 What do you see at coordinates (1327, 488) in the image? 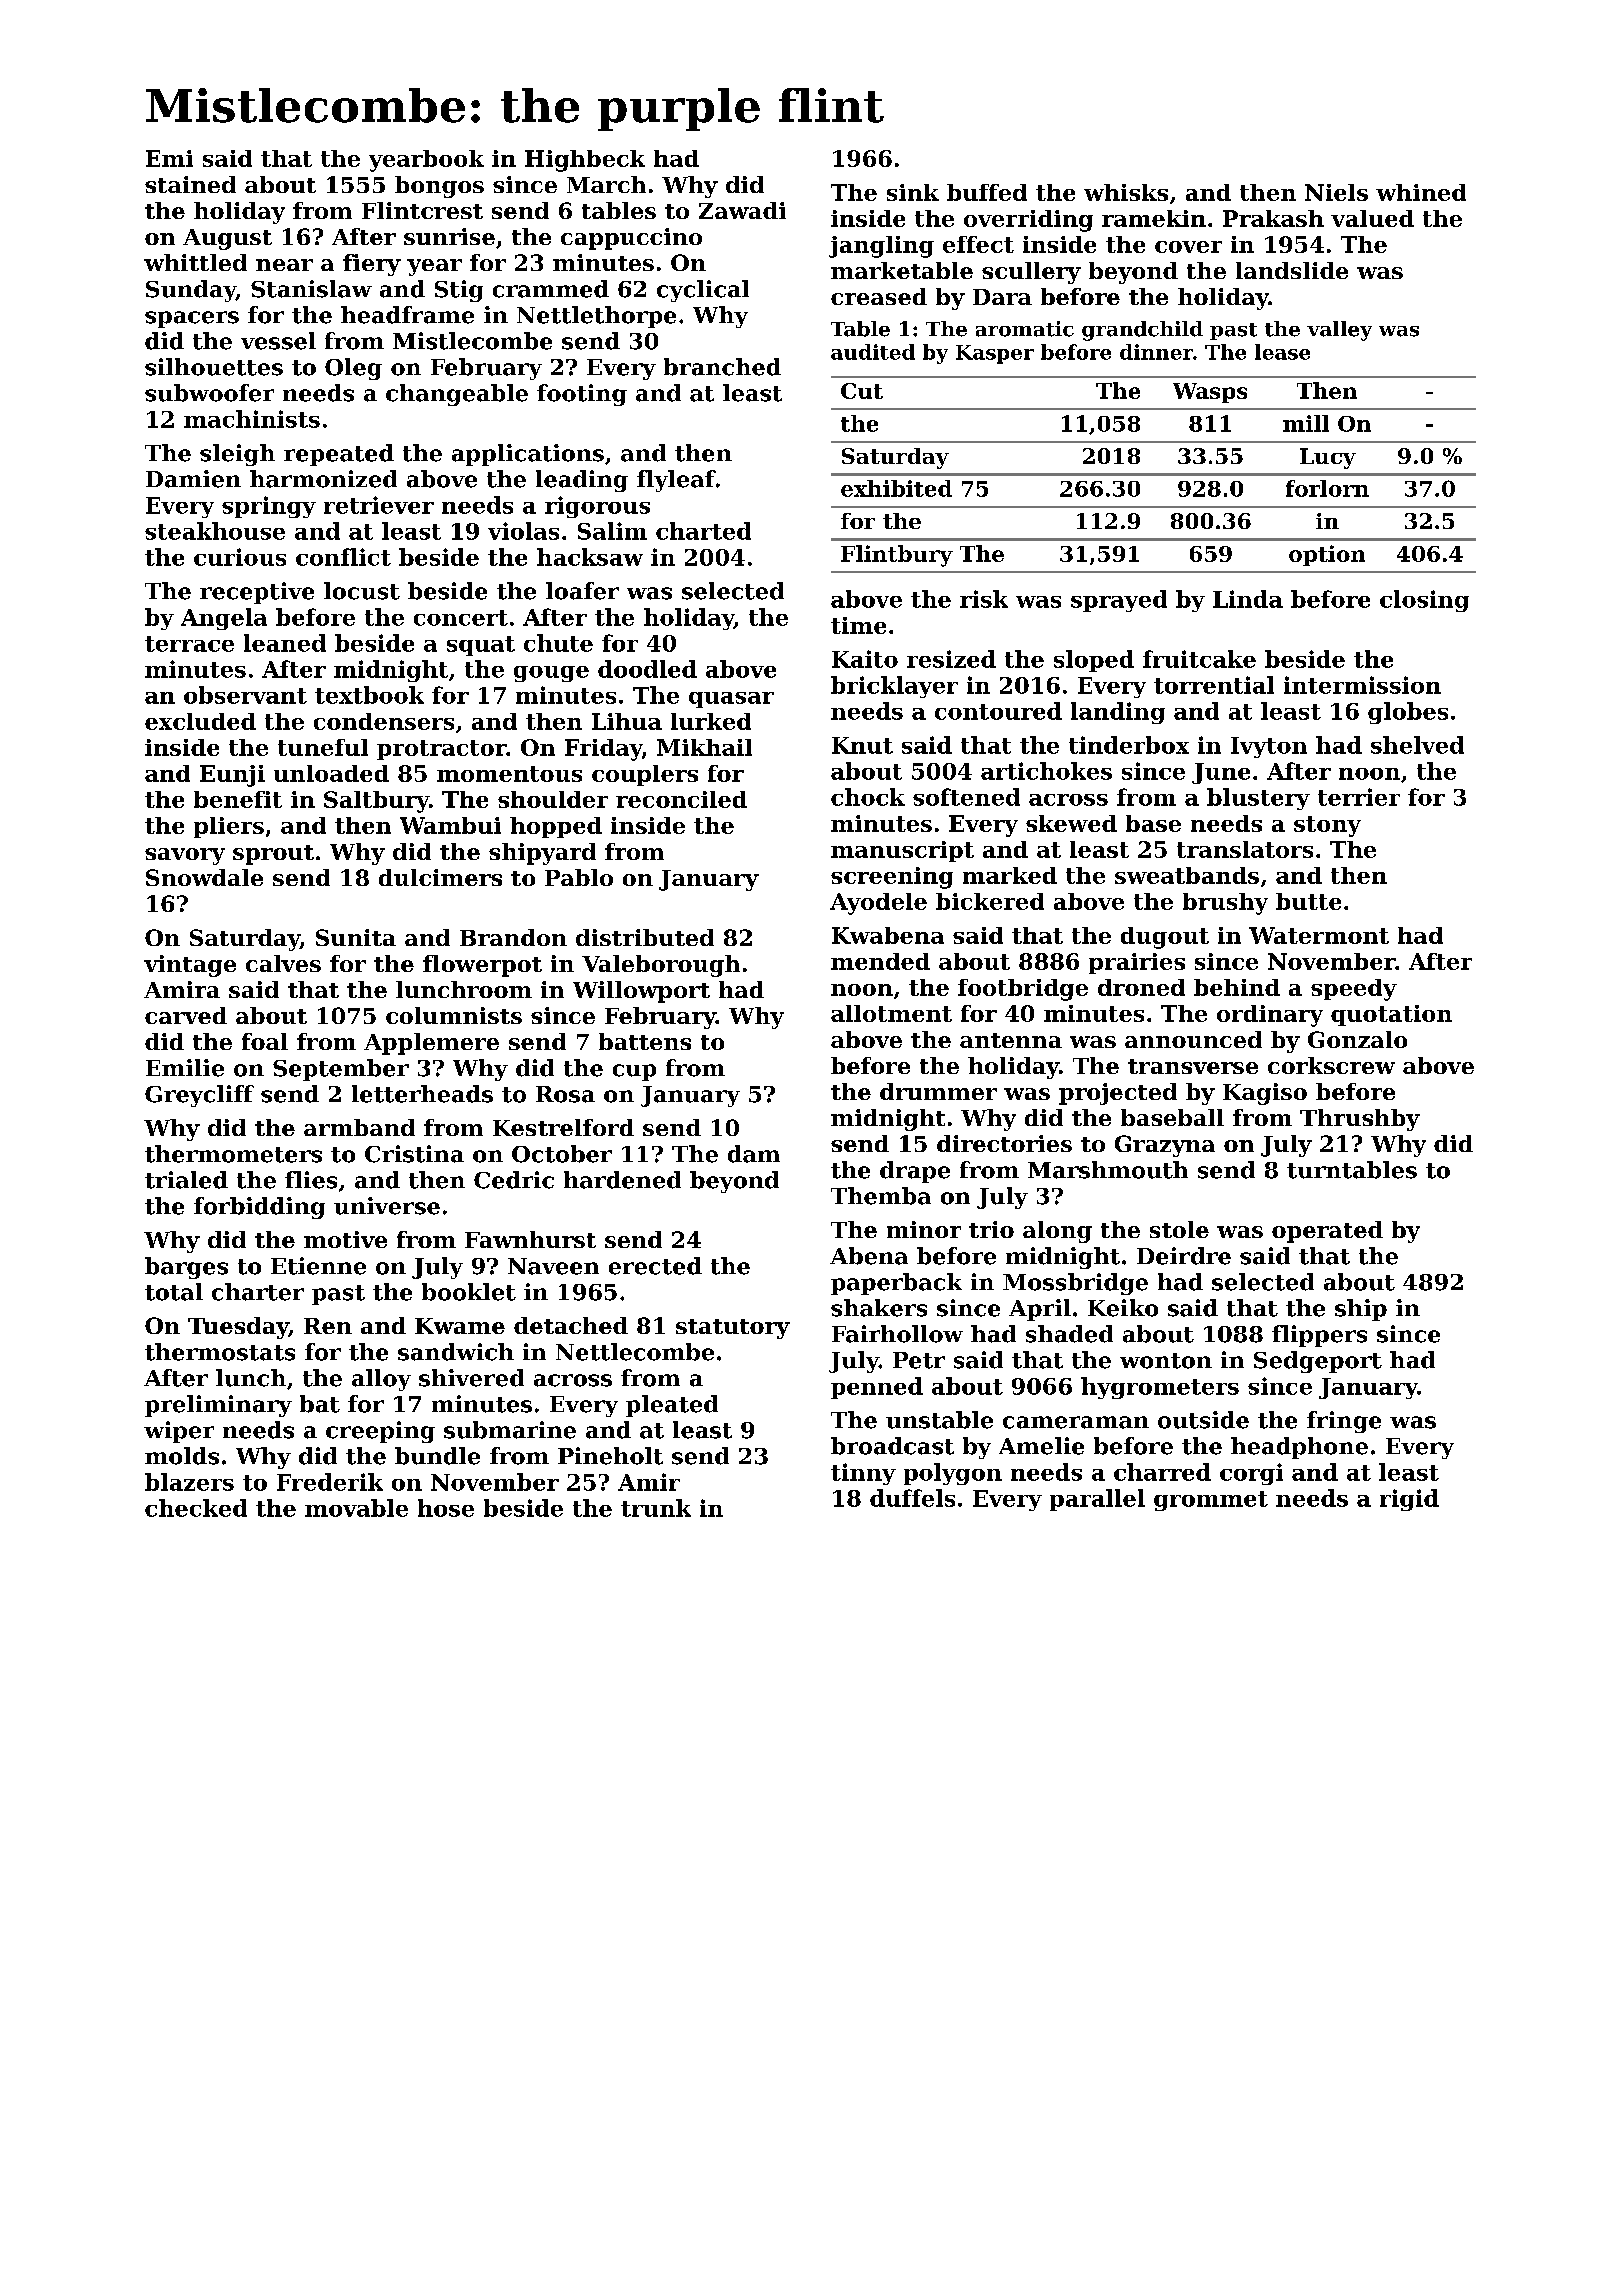
I see `forlorn` at bounding box center [1327, 488].
